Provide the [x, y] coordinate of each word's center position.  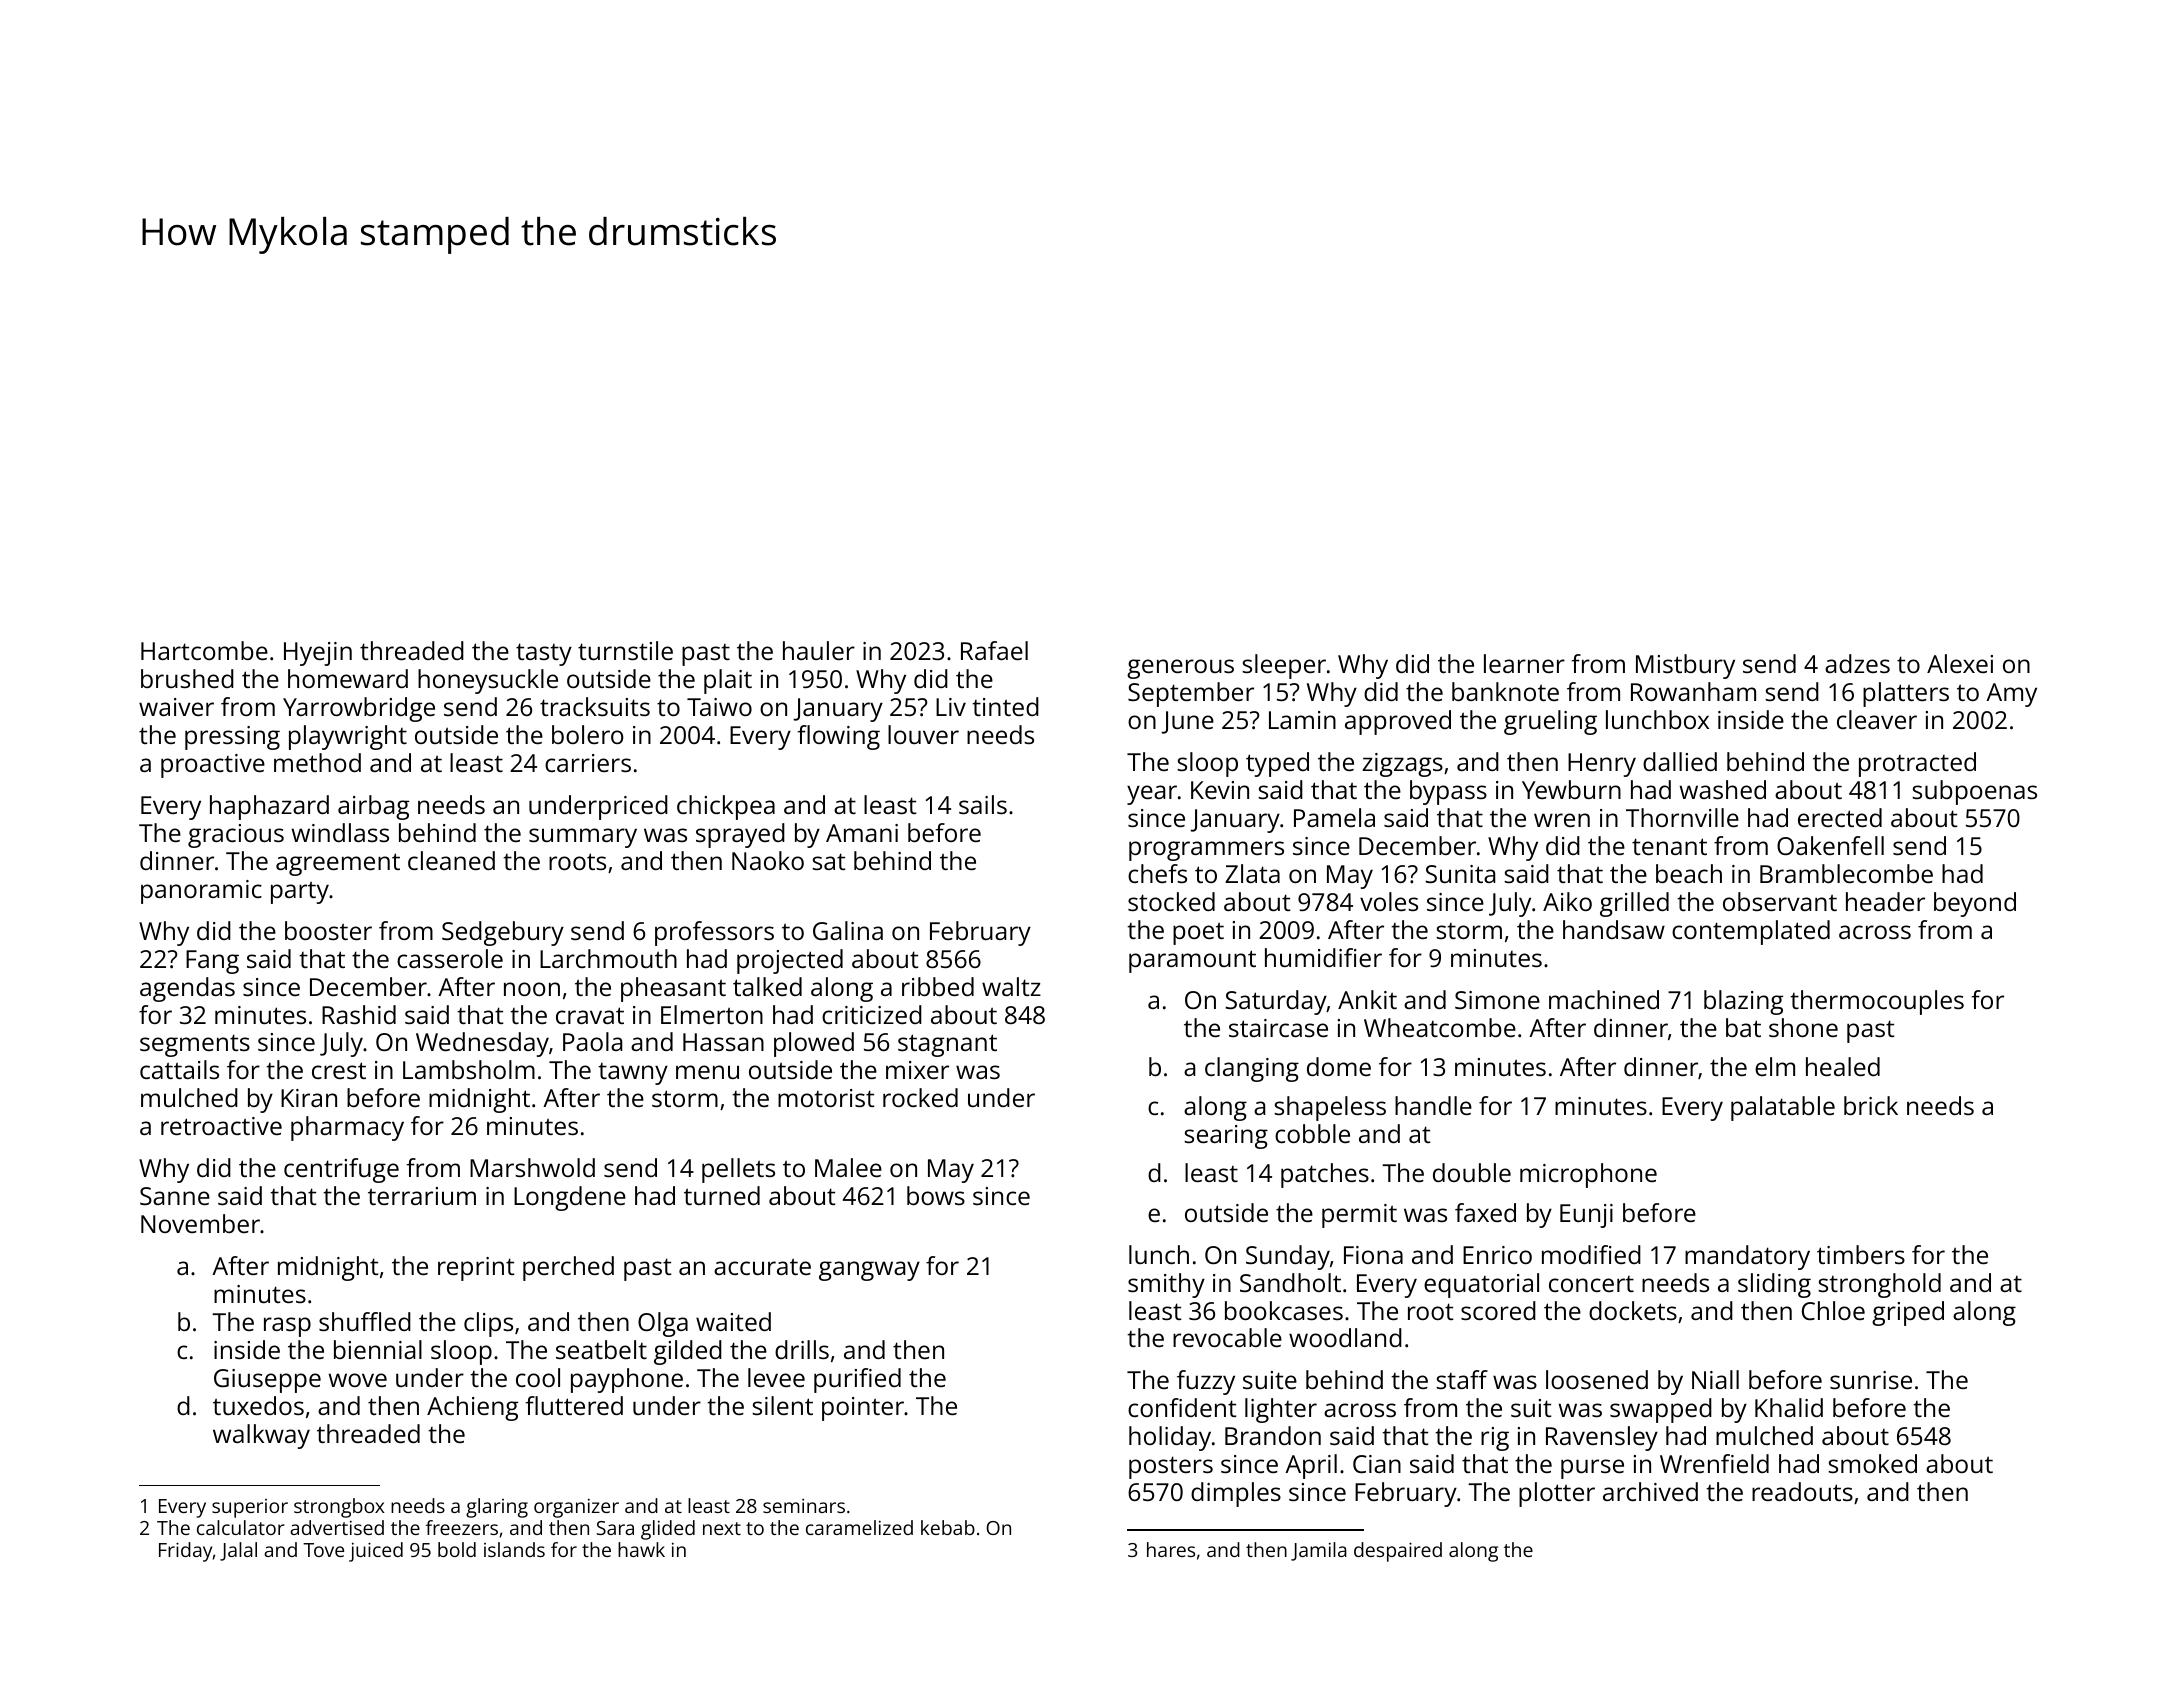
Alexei [1960, 663]
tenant [1669, 846]
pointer [863, 1409]
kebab [948, 1527]
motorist [826, 1098]
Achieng [472, 1408]
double [1472, 1172]
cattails [179, 1069]
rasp [287, 1327]
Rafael [994, 650]
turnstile [625, 650]
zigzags [1402, 765]
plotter [1557, 1494]
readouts [1802, 1491]
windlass [340, 832]
